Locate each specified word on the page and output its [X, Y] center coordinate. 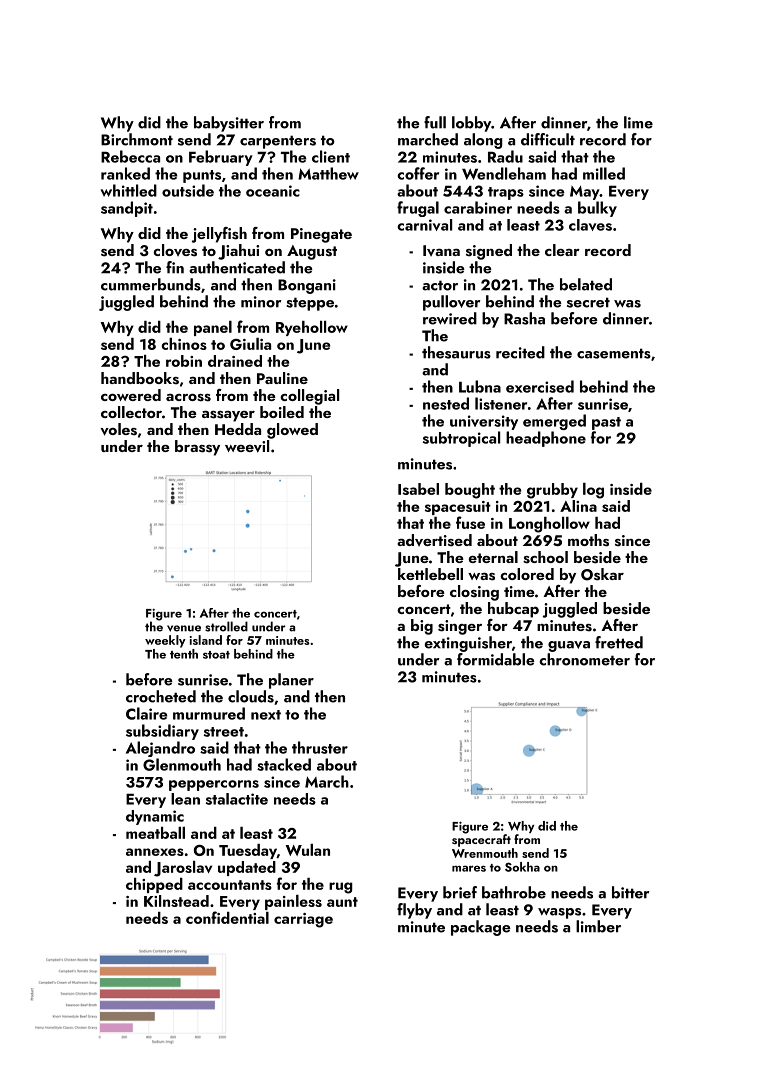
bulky [597, 209]
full [435, 122]
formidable [496, 659]
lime [638, 122]
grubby [552, 491]
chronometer [584, 659]
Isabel [418, 489]
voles [118, 429]
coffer [418, 173]
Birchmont [137, 139]
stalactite [237, 799]
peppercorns [214, 785]
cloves [175, 250]
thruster [320, 747]
